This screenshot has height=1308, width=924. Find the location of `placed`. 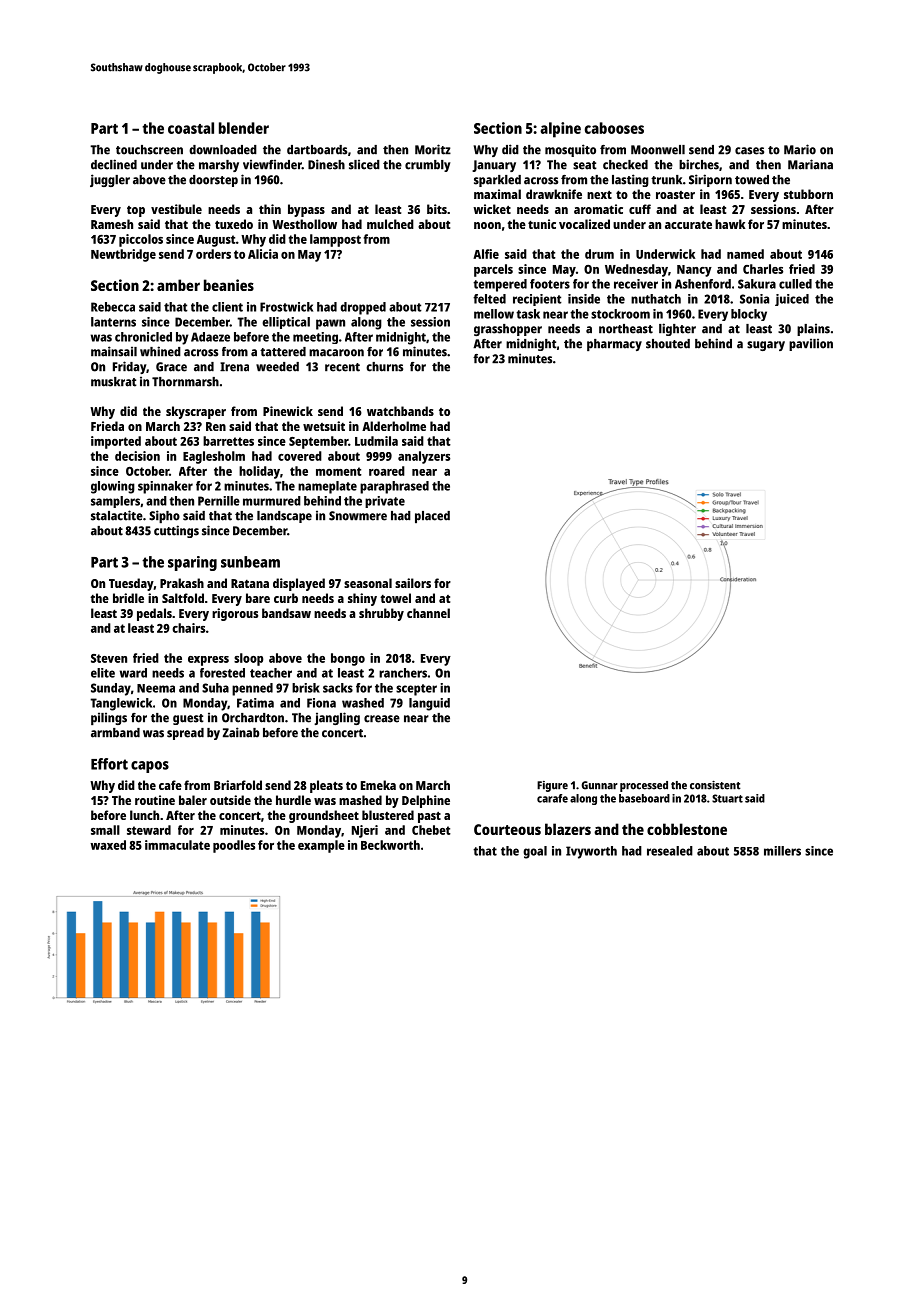

placed is located at coordinates (432, 517).
